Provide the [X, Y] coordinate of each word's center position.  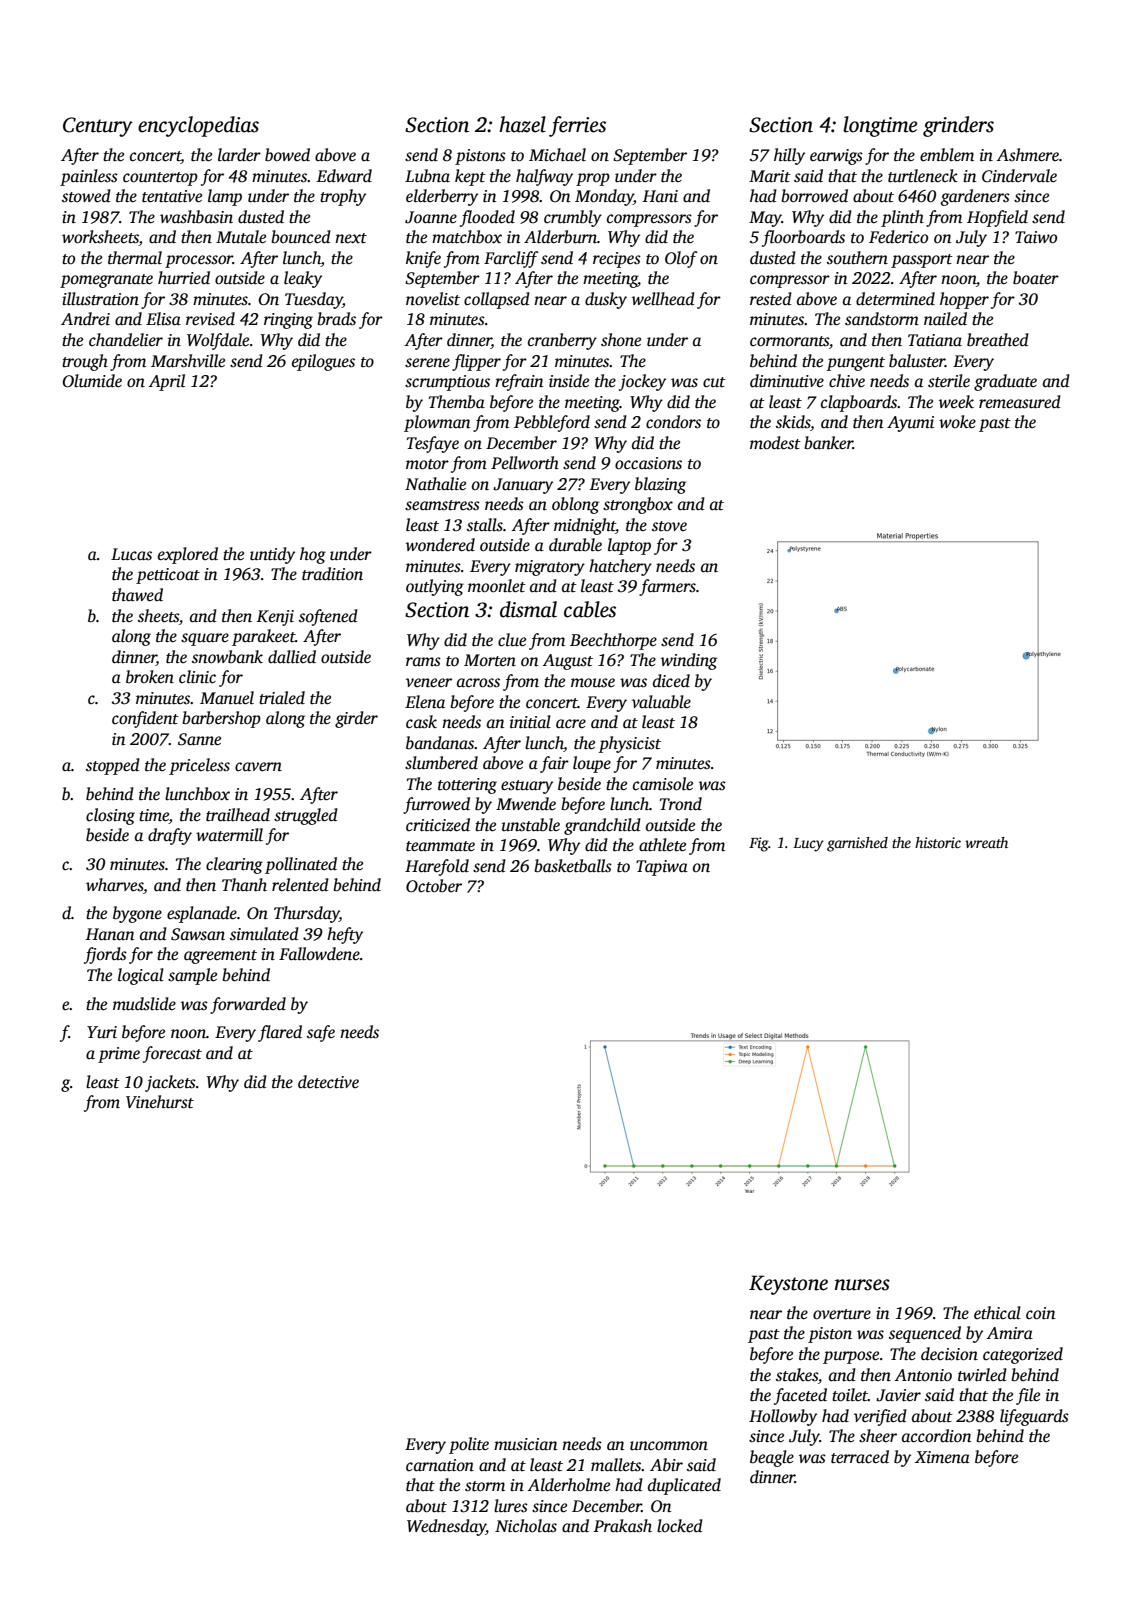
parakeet [263, 637]
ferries [577, 126]
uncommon [669, 1446]
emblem [947, 155]
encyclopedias [198, 126]
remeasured [1020, 402]
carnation [440, 1465]
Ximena [942, 1457]
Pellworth [525, 463]
